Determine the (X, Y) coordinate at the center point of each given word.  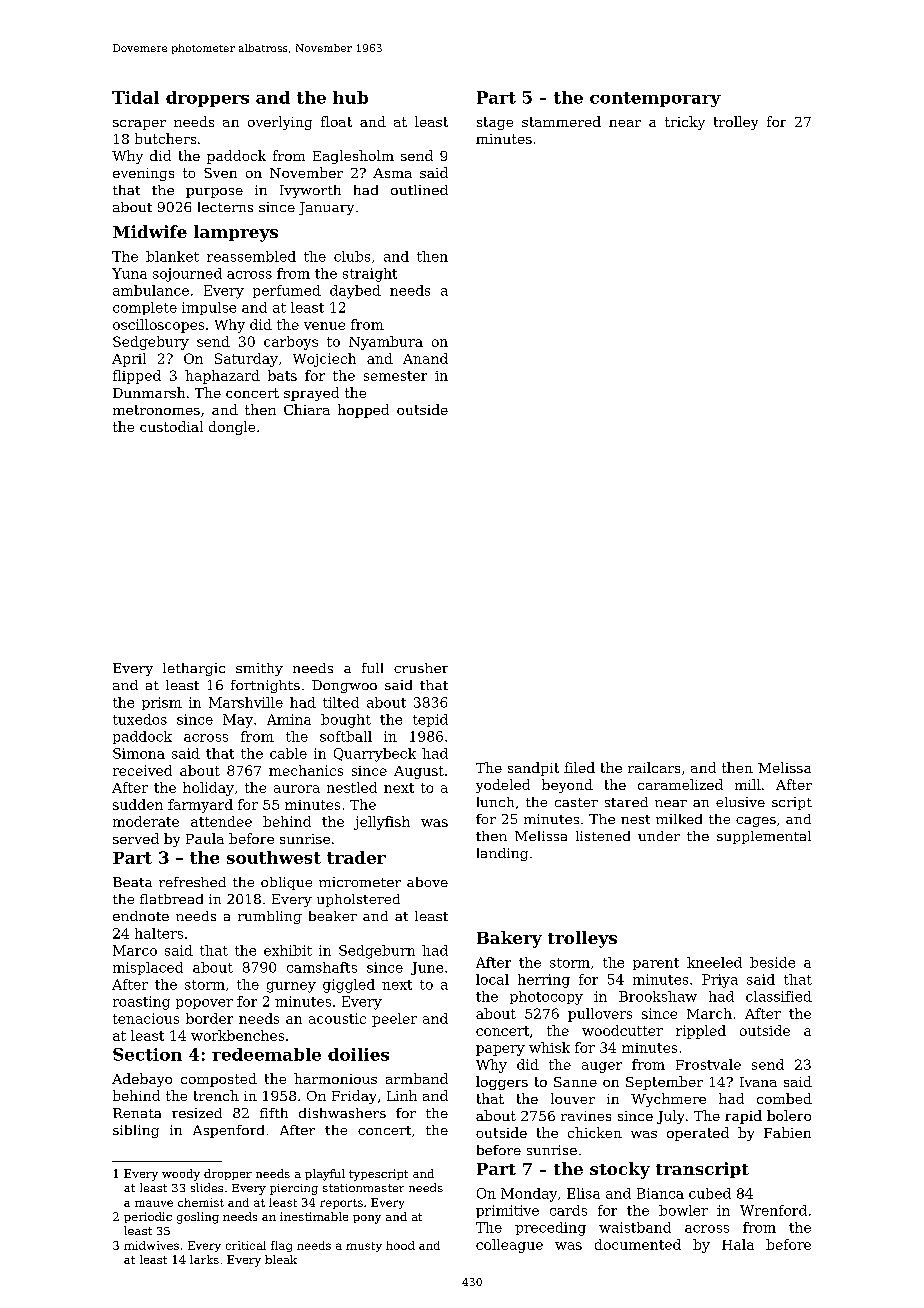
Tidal (135, 97)
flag (281, 1246)
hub (350, 97)
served (136, 838)
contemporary (655, 99)
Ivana (758, 1082)
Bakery (509, 939)
